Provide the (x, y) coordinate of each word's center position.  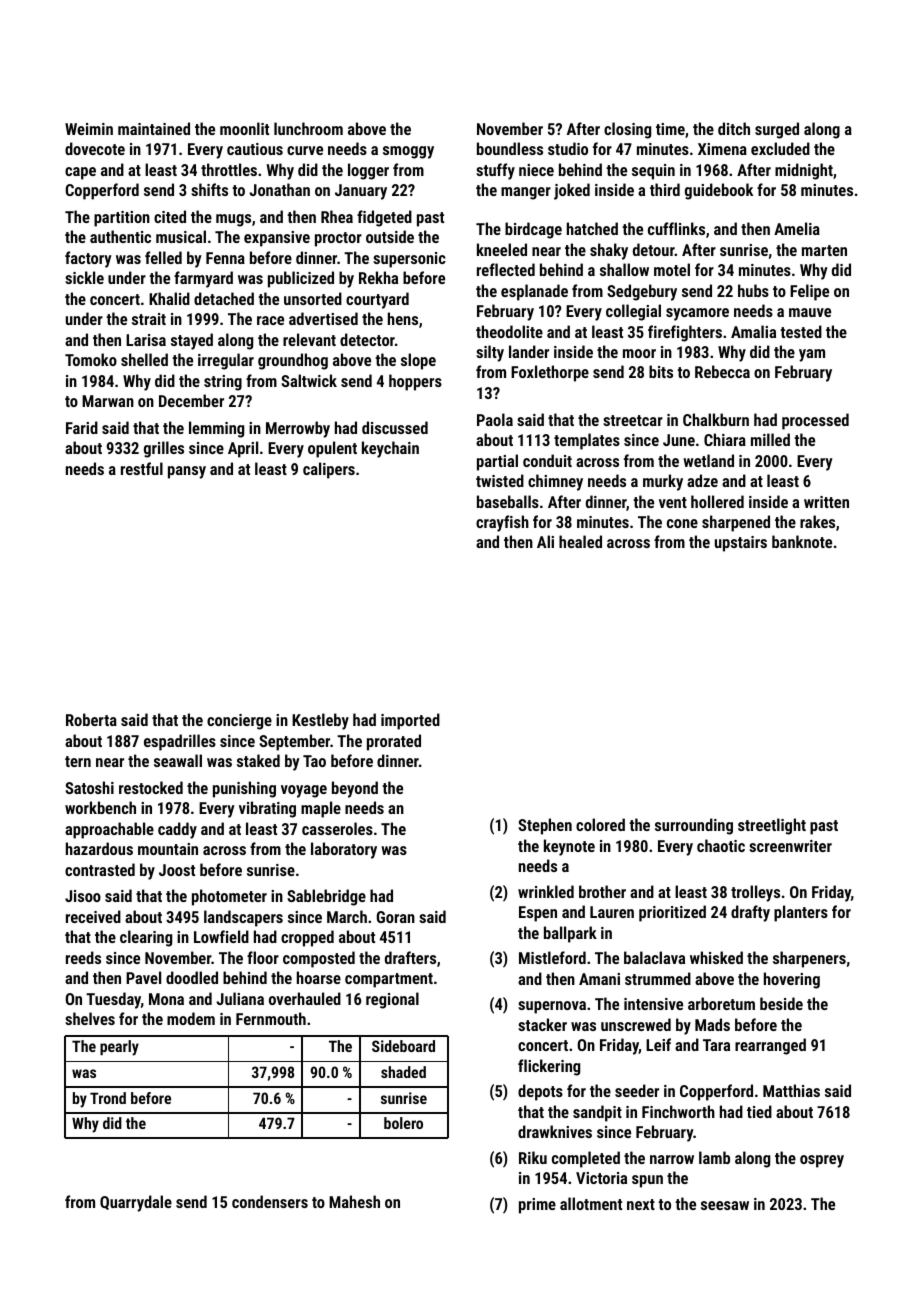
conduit (547, 460)
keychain (390, 449)
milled (770, 439)
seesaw (725, 1205)
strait (149, 319)
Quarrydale (136, 1203)
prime (537, 1206)
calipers (329, 470)
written (826, 502)
